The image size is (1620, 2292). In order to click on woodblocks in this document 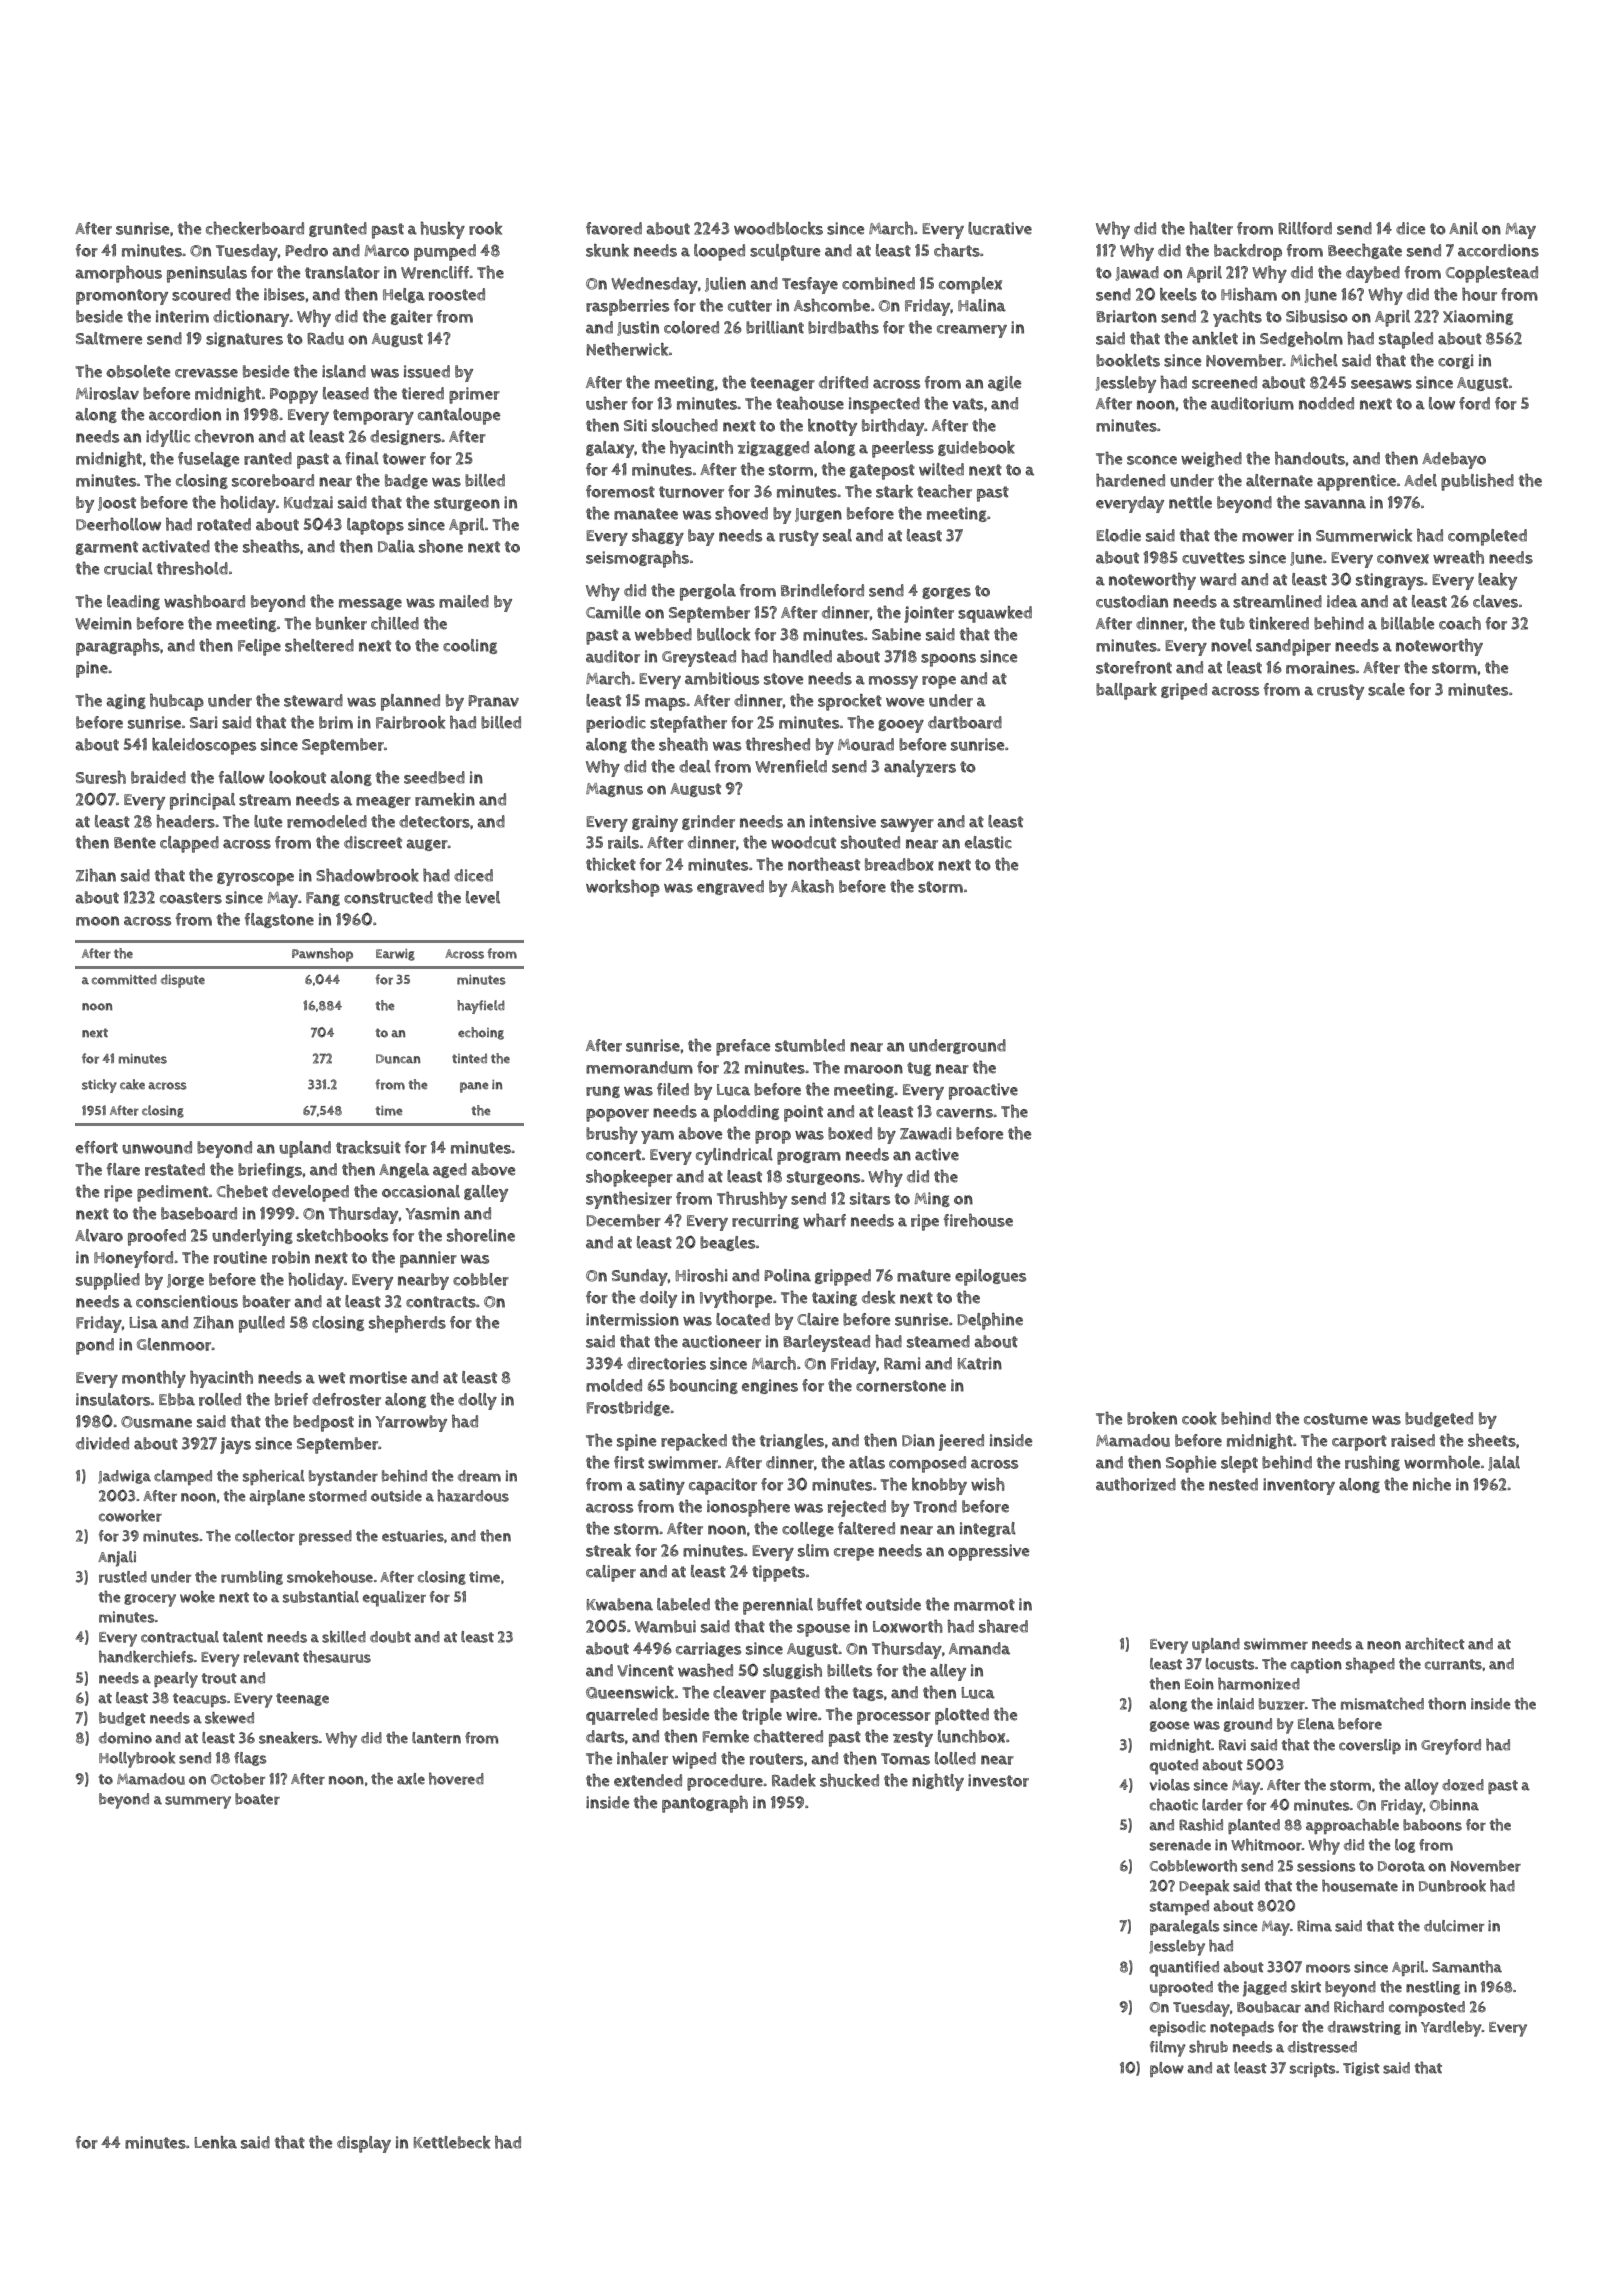, I will do `click(778, 228)`.
